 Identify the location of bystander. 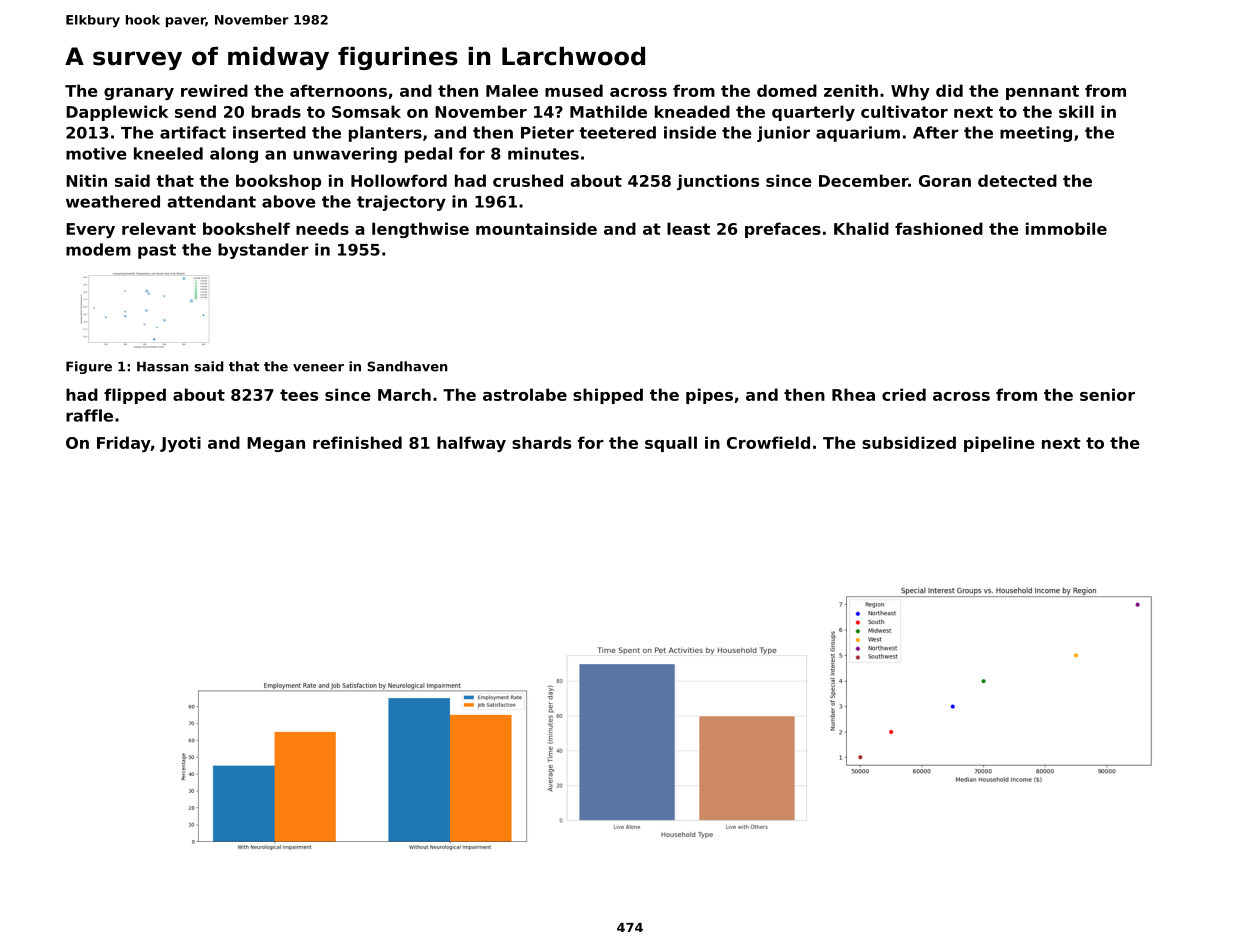
(263, 251).
